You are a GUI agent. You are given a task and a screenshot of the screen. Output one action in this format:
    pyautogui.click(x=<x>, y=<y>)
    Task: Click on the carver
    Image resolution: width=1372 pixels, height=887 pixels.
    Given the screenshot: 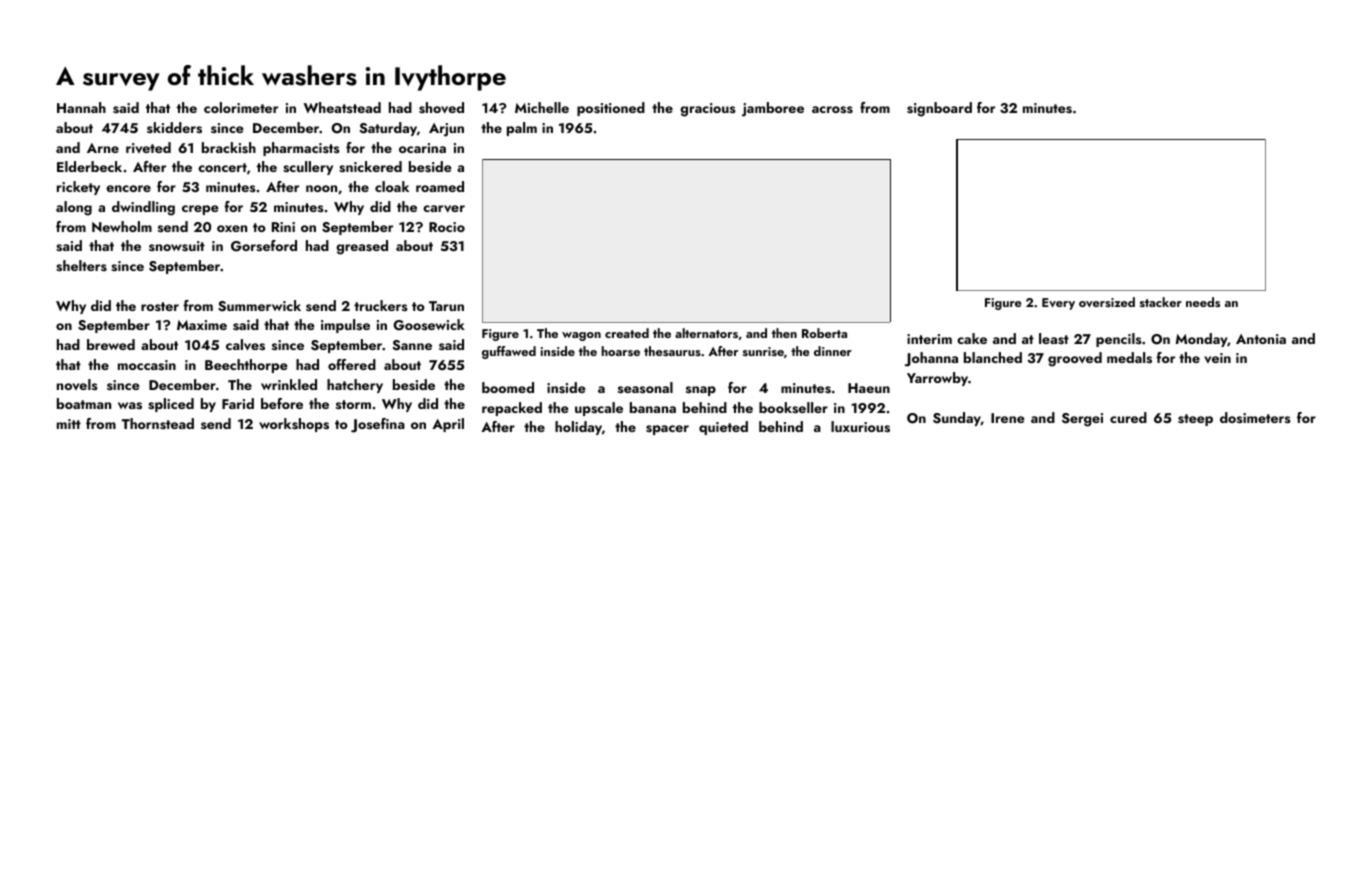 What is the action you would take?
    pyautogui.click(x=444, y=209)
